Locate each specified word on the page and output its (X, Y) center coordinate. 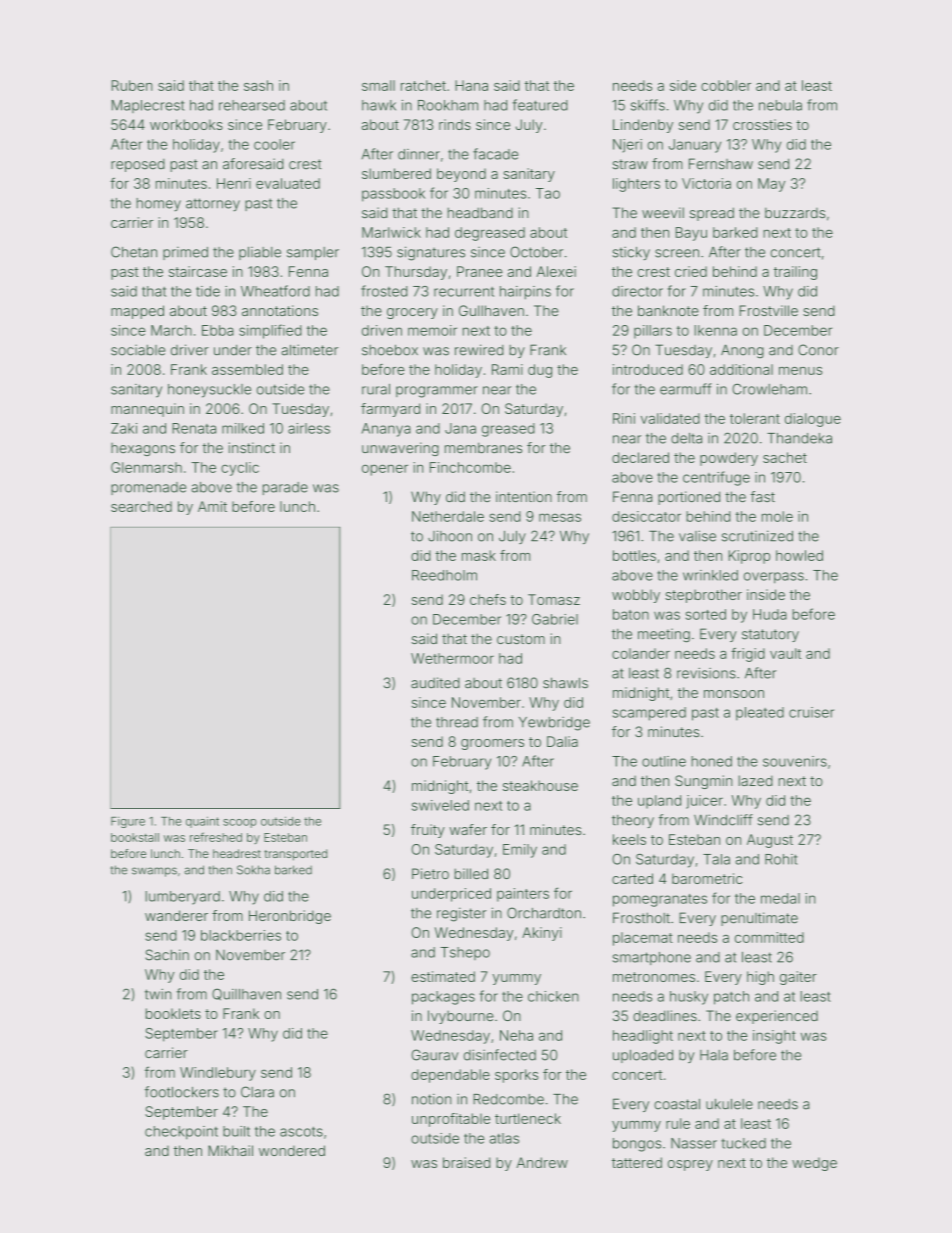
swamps (154, 872)
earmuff (686, 389)
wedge (814, 1164)
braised (466, 1162)
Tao (548, 193)
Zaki (124, 428)
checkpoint (181, 1133)
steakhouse (540, 785)
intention (524, 496)
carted (632, 878)
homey (158, 205)
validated (670, 418)
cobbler (726, 85)
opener (385, 470)
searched (141, 506)
